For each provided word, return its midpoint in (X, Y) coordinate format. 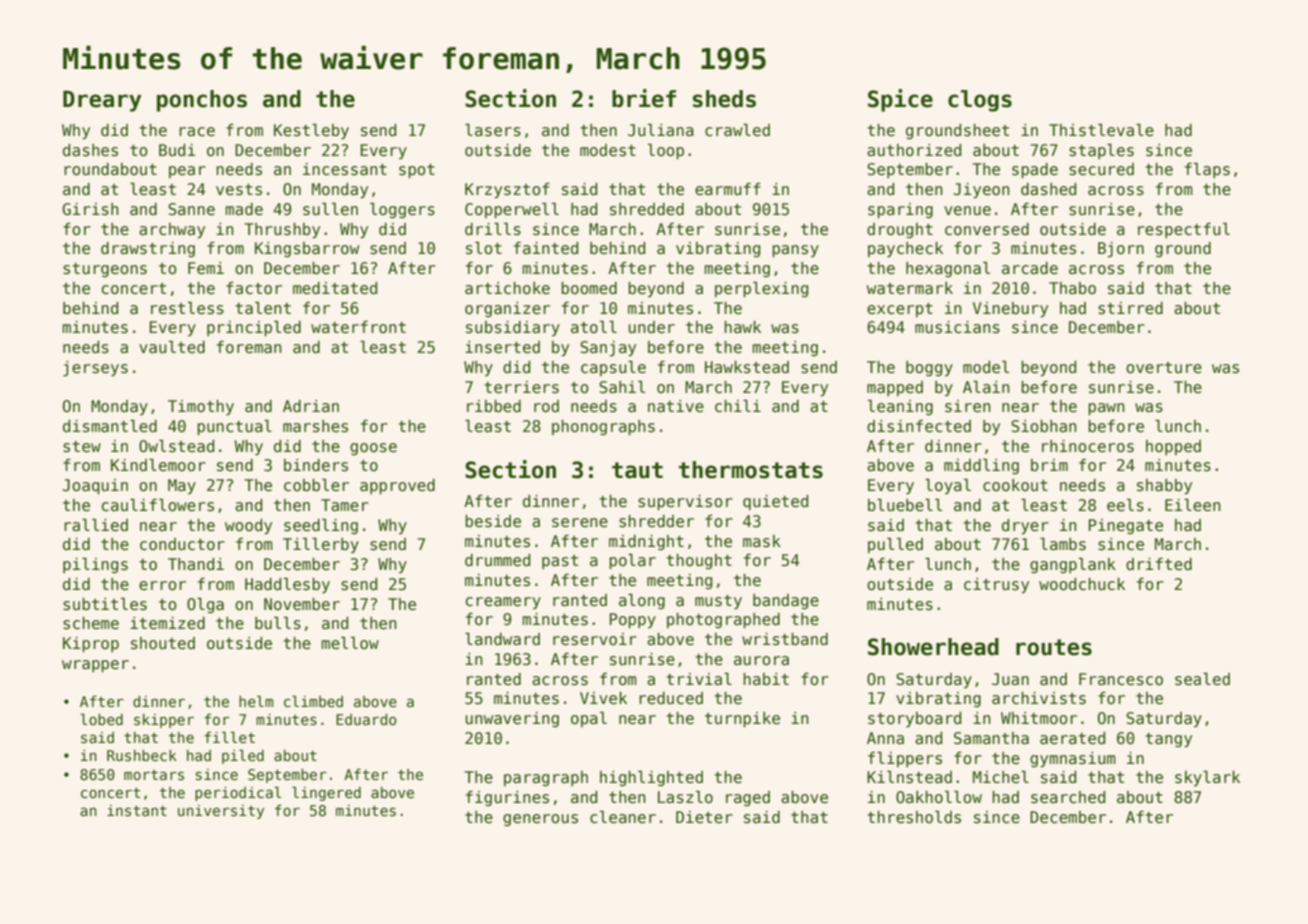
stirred (1130, 308)
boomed (589, 288)
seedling (321, 526)
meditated (335, 288)
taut (637, 470)
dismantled (110, 426)
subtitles (105, 604)
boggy (929, 368)
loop (666, 151)
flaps (1207, 170)
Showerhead (933, 647)
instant (137, 810)
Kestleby (311, 132)
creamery (503, 603)
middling (981, 466)
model (986, 367)
